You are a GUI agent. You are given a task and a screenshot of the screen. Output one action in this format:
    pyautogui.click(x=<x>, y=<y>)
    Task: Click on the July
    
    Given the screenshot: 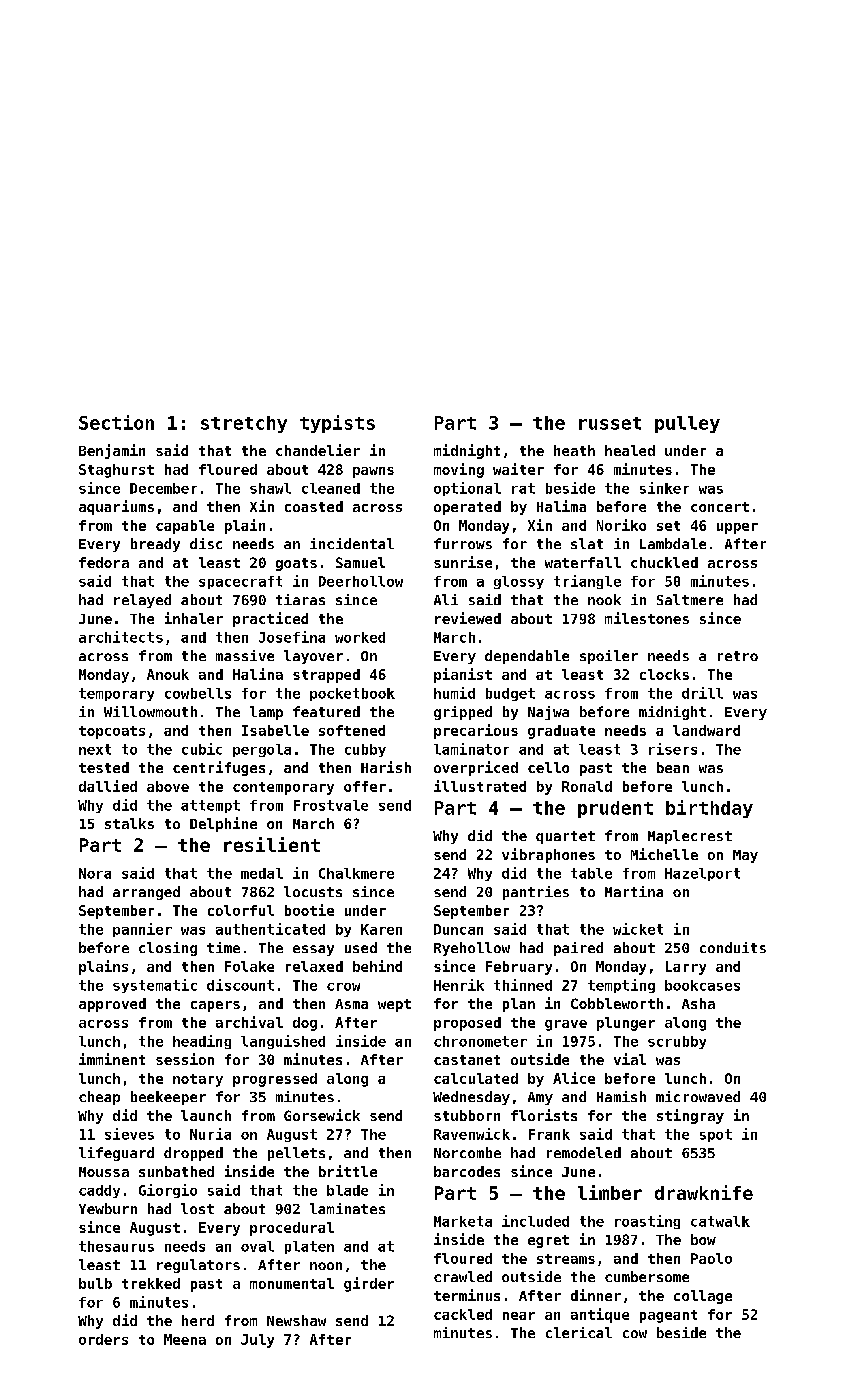 What is the action you would take?
    pyautogui.click(x=257, y=1341)
